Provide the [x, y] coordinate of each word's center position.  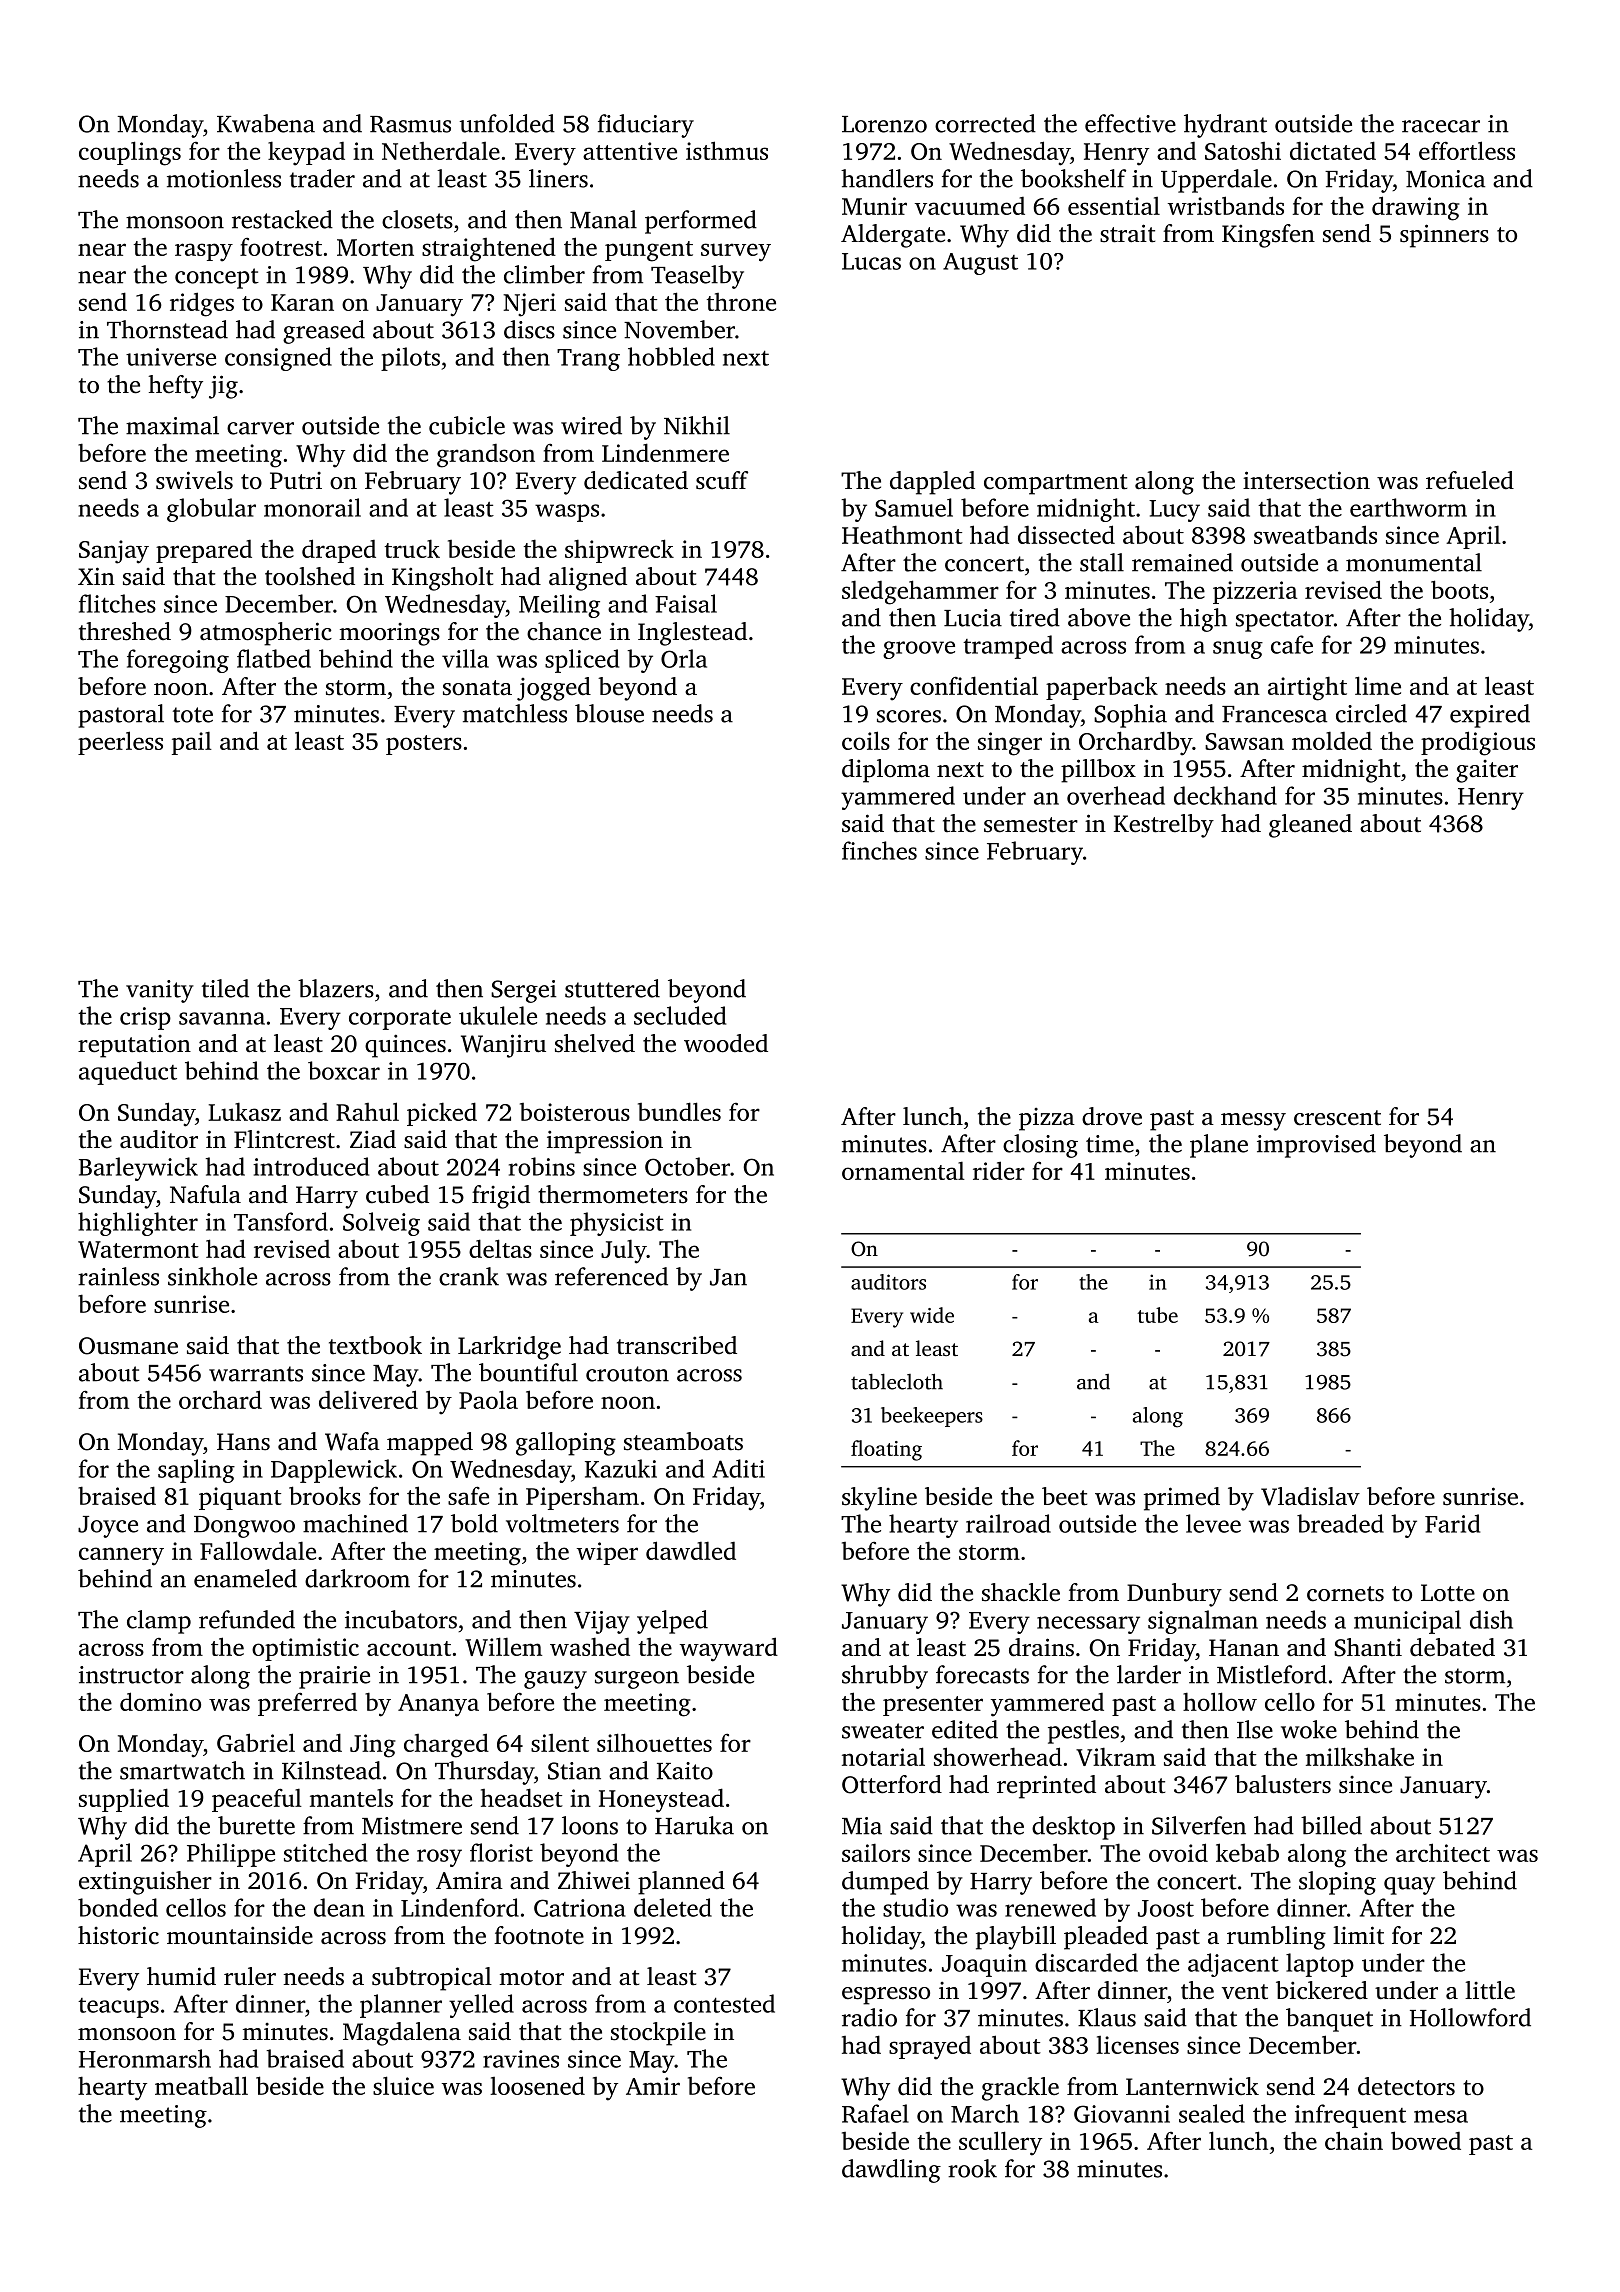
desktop [1073, 1828]
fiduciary [646, 126]
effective [1130, 123]
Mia [862, 1826]
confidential [974, 685]
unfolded [507, 123]
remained [1182, 562]
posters [424, 745]
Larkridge [509, 1348]
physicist [617, 1224]
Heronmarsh [145, 2058]
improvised [1316, 1146]
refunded [247, 1619]
